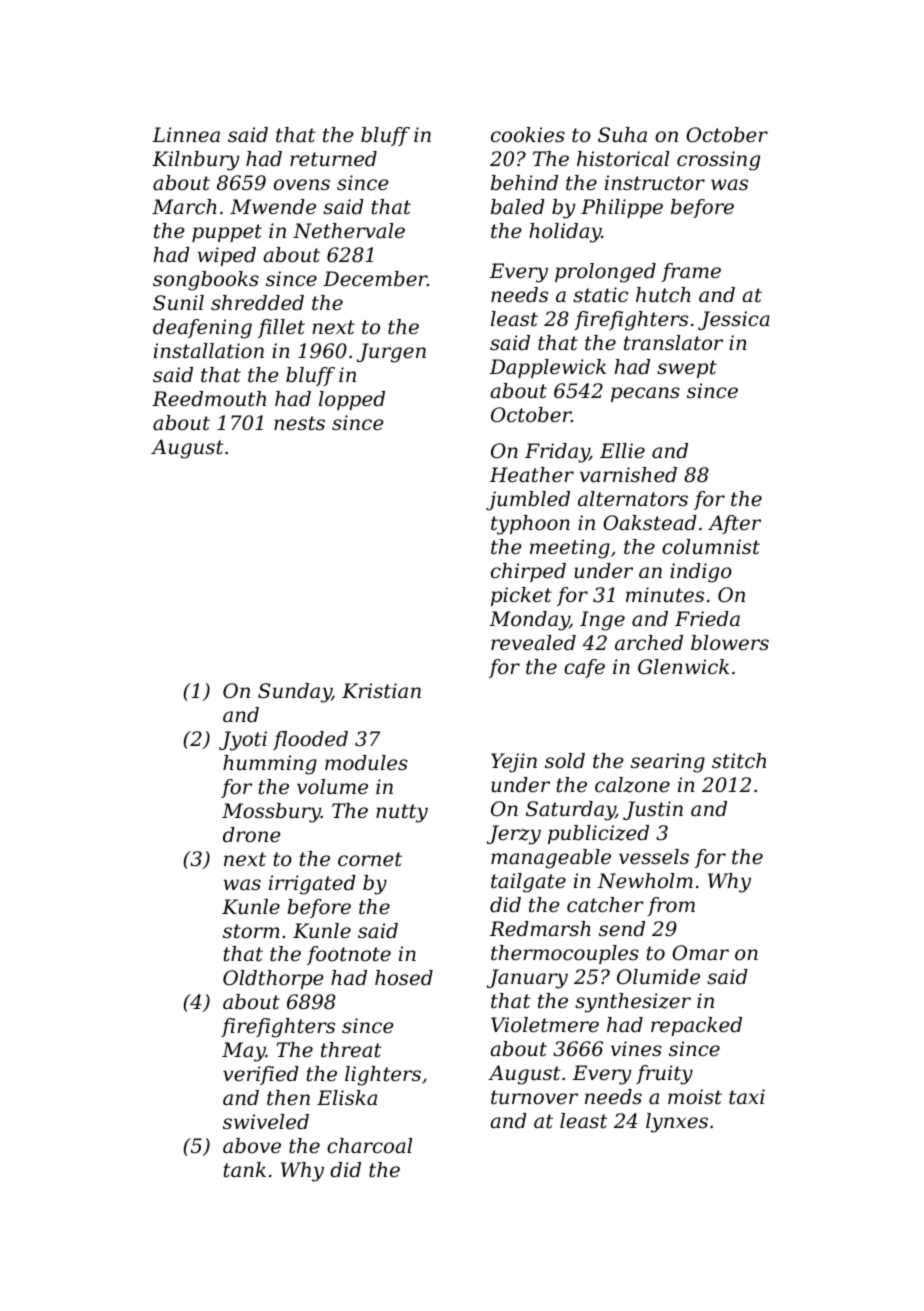 This screenshot has height=1311, width=924. I want to click on Sunday, so click(295, 693).
